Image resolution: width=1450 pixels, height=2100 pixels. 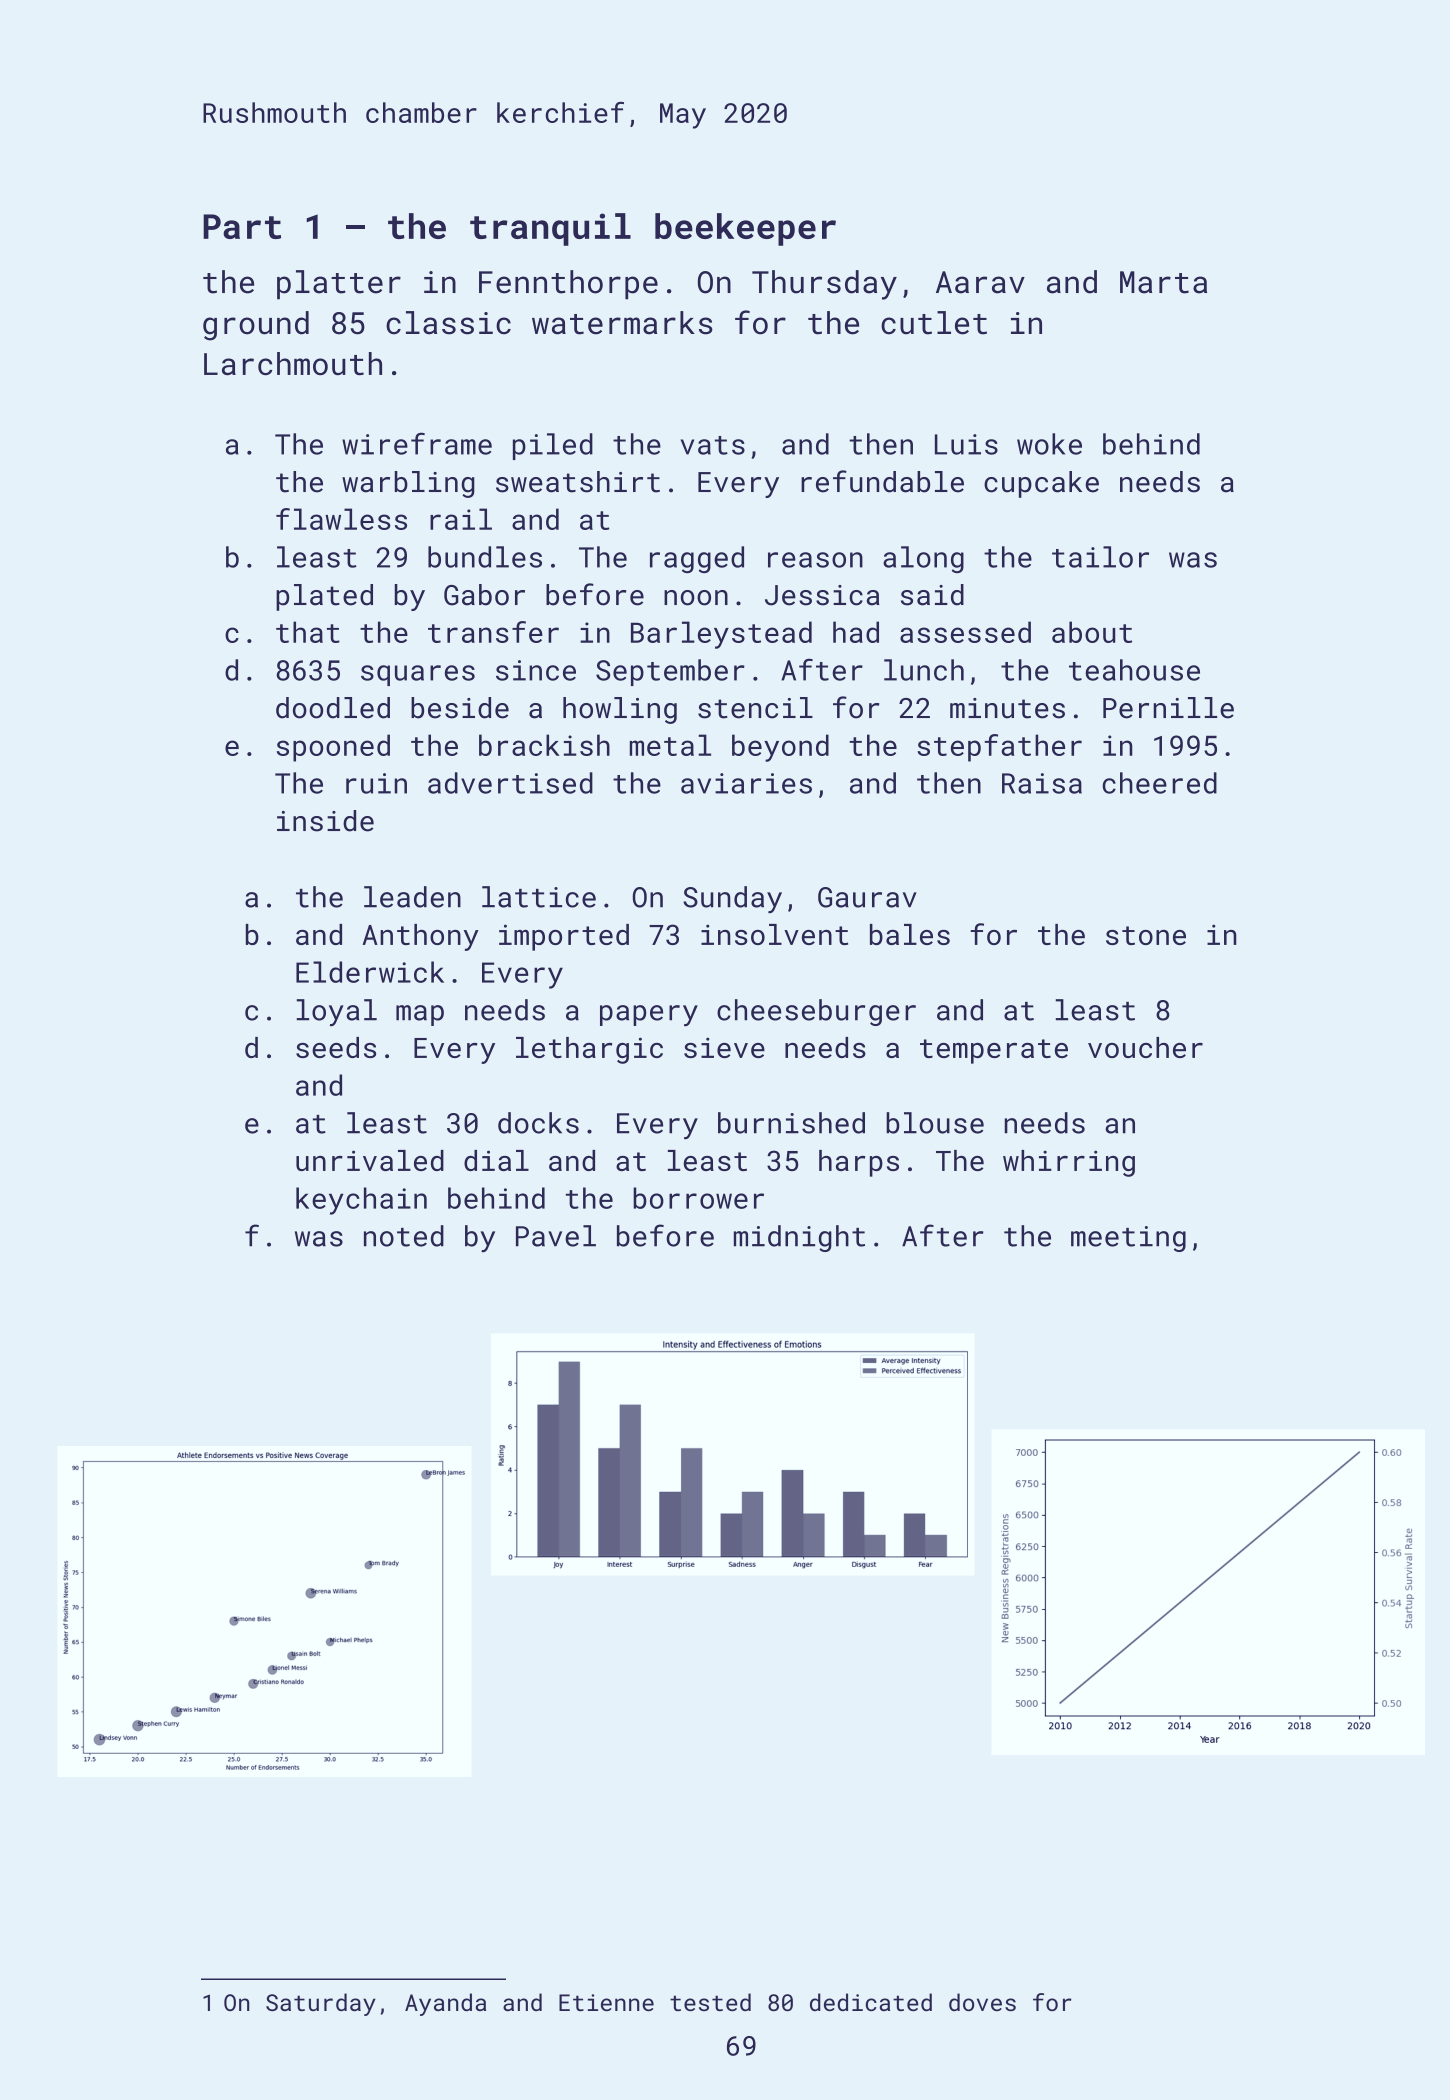 I want to click on woke, so click(x=1049, y=444).
